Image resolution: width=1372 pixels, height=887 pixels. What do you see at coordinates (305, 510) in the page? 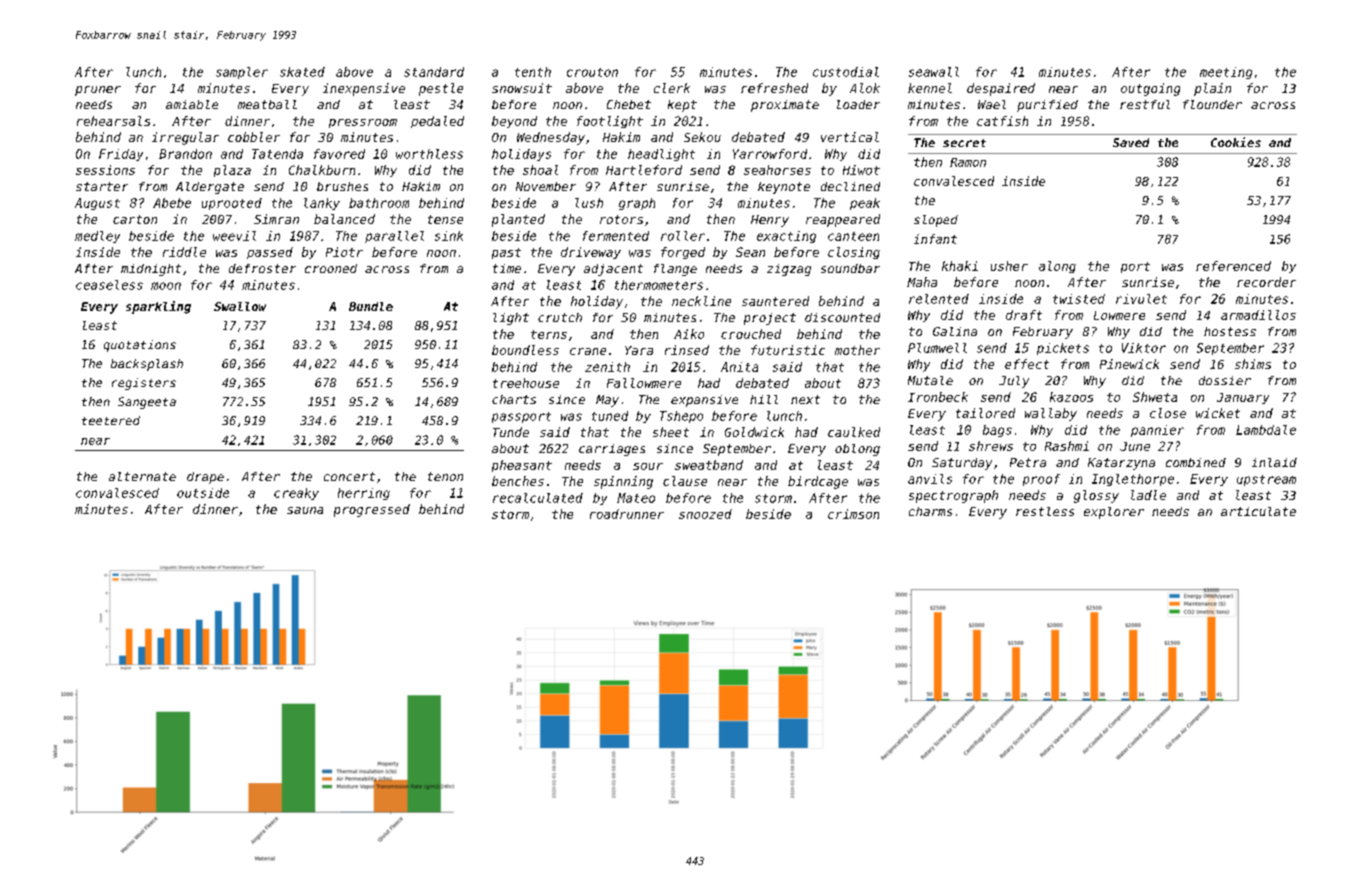
I see `sauna` at bounding box center [305, 510].
